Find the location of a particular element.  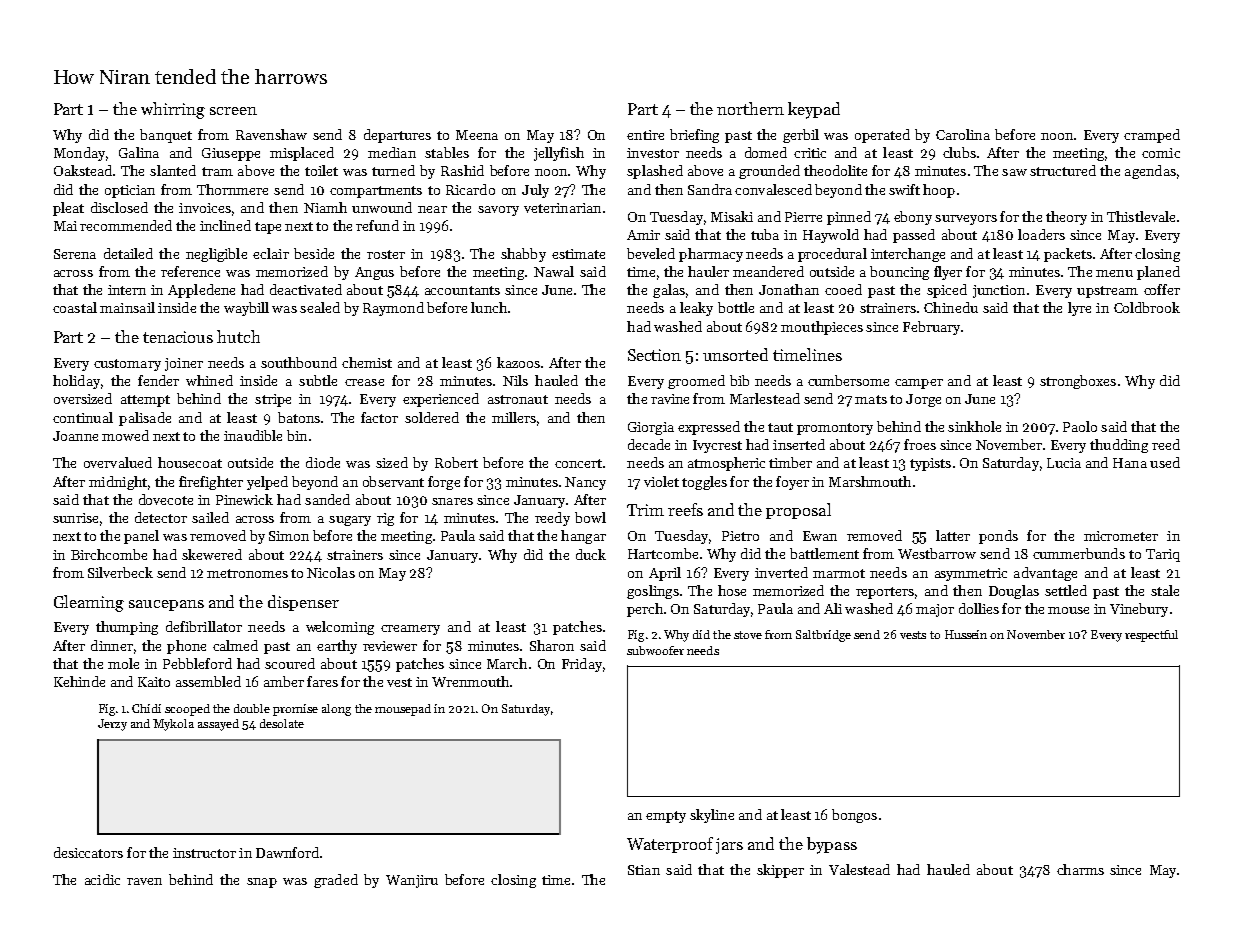

pinned is located at coordinates (849, 218).
